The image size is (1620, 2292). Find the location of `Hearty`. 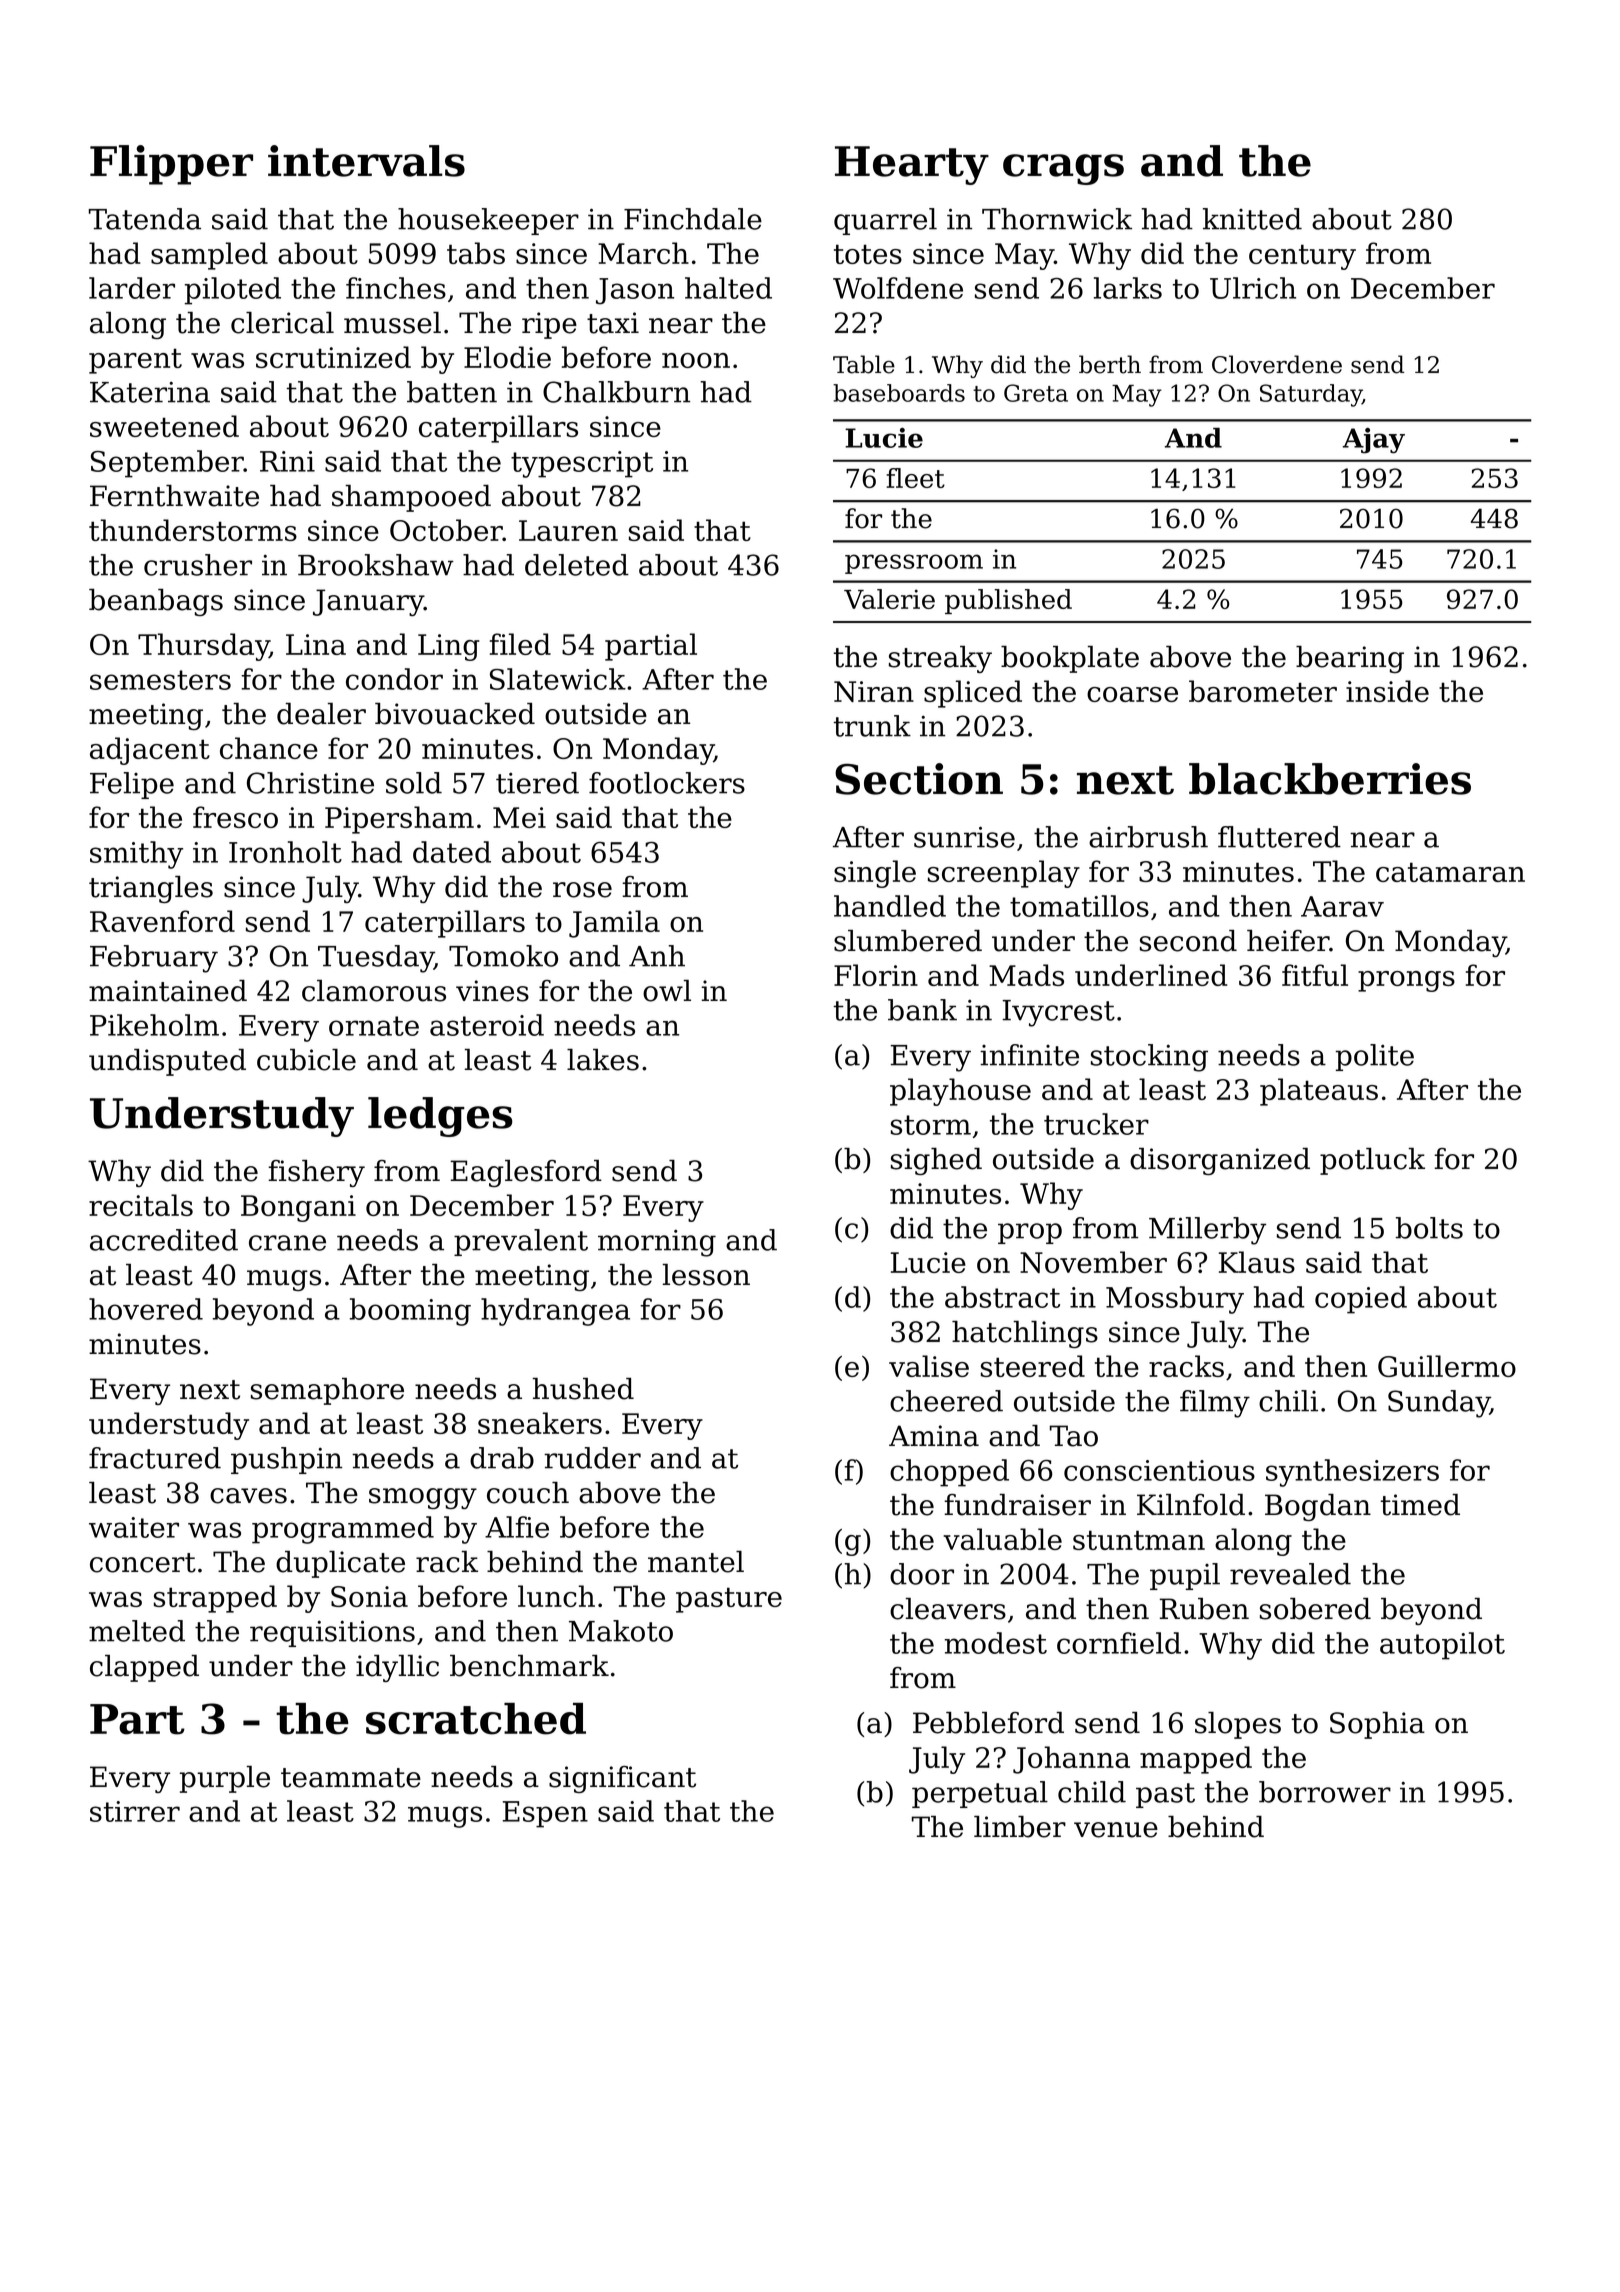

Hearty is located at coordinates (912, 165).
